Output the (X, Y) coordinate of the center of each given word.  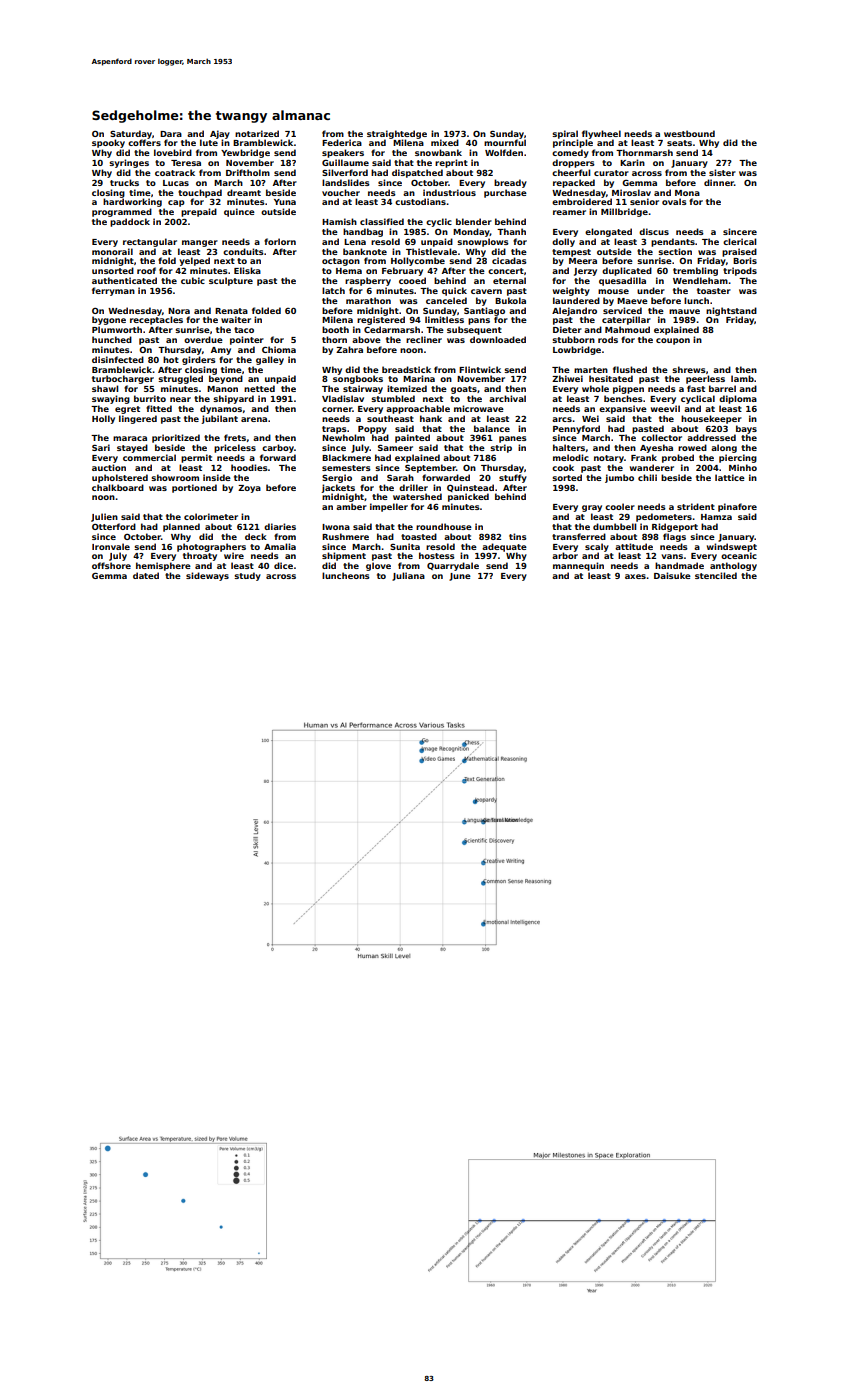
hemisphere (163, 566)
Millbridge (624, 212)
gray (592, 508)
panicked (468, 497)
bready (510, 183)
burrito (150, 398)
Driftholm (248, 172)
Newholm (343, 437)
